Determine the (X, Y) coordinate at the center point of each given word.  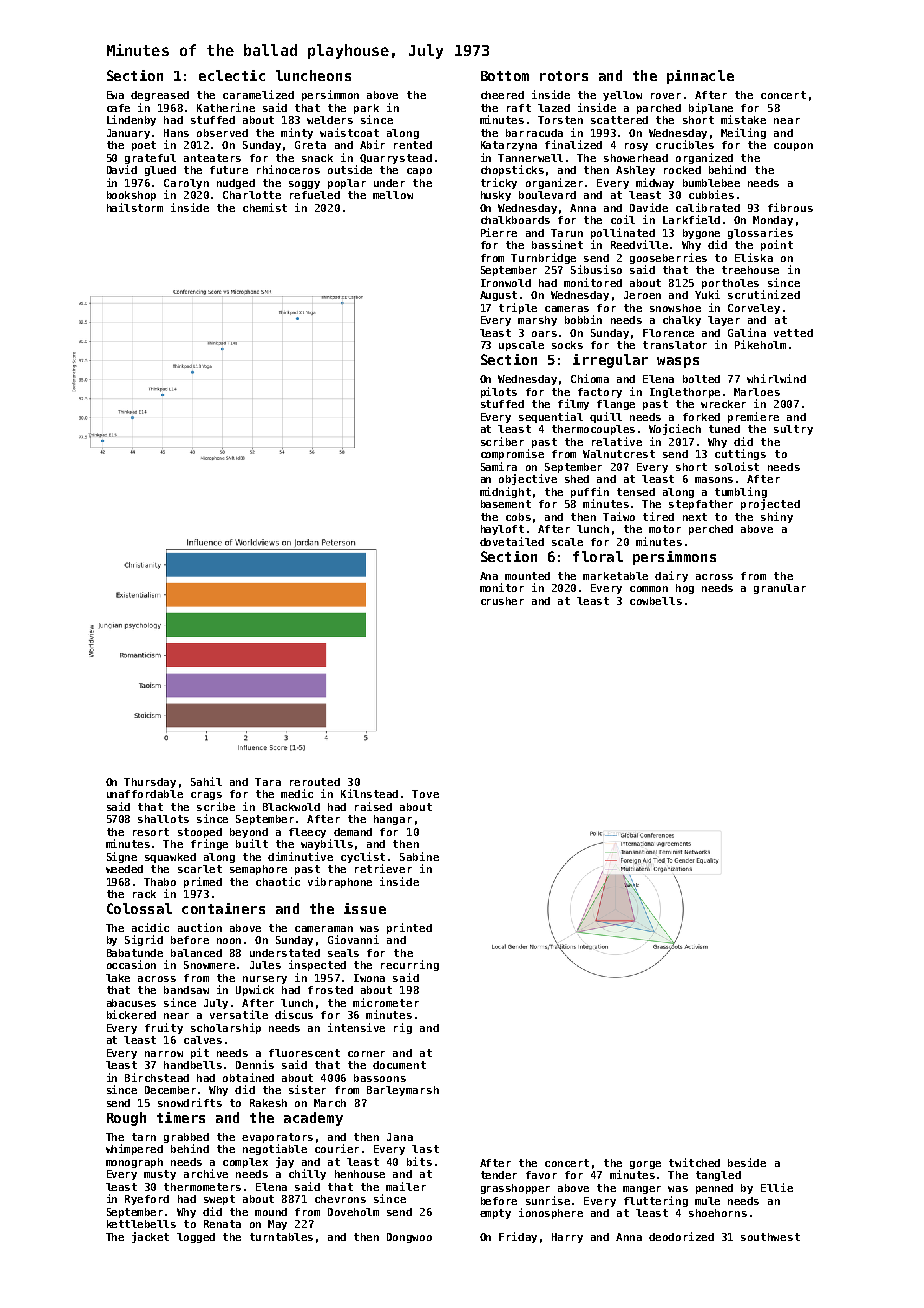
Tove (425, 794)
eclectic (232, 75)
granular (780, 589)
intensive (356, 1027)
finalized (573, 144)
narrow (164, 1054)
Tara (268, 782)
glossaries (760, 233)
